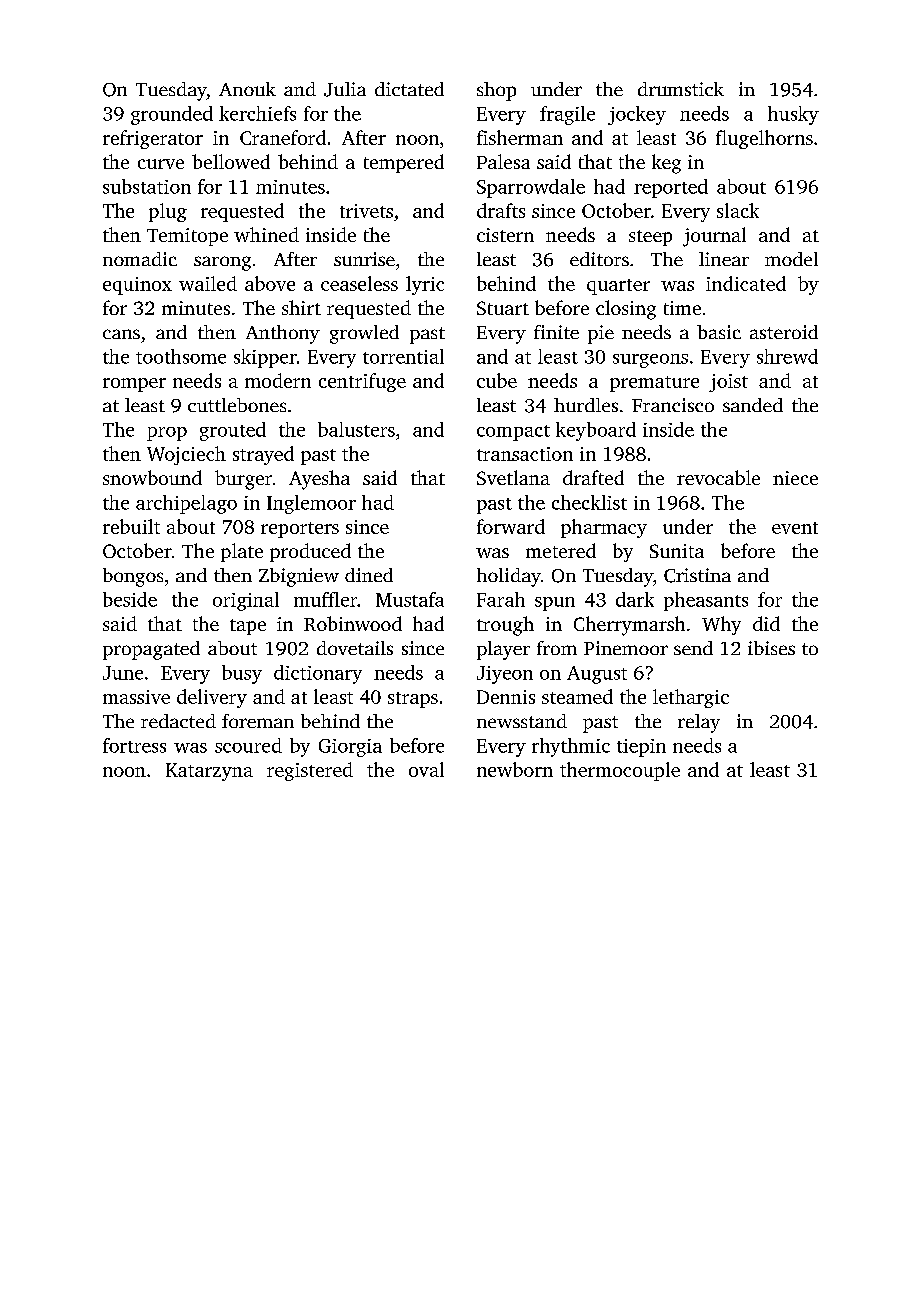  What do you see at coordinates (136, 697) in the document?
I see `massive` at bounding box center [136, 697].
